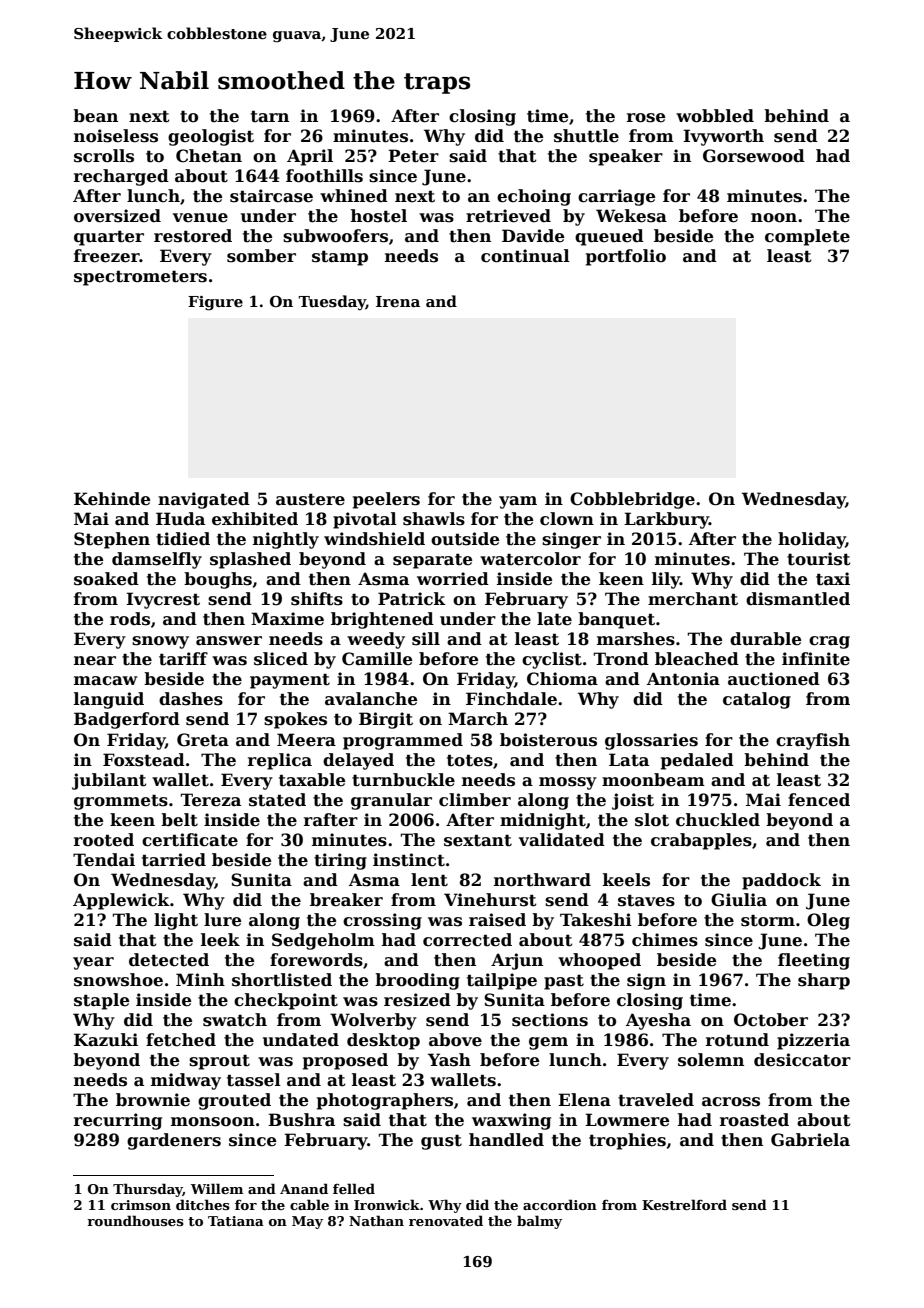 This screenshot has height=1308, width=924. Describe the element at coordinates (140, 278) in the screenshot. I see `spectrometers` at that location.
